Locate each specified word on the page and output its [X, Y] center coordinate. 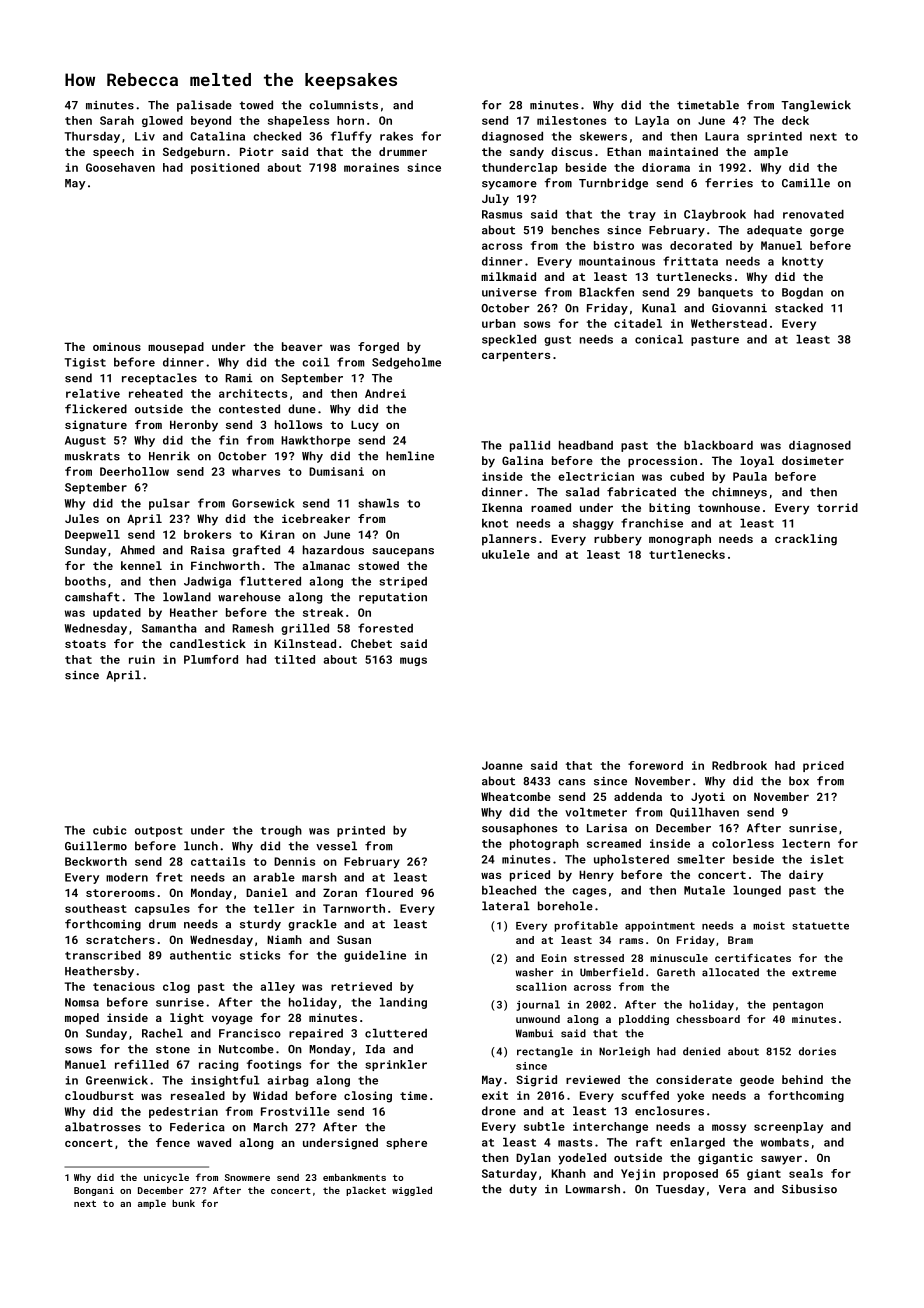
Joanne [502, 765]
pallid [530, 446]
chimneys [739, 493]
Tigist [85, 363]
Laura [722, 136]
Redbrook [739, 765]
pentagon [798, 1006]
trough [281, 831]
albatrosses [103, 1127]
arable [274, 877]
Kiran [277, 534]
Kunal [659, 308]
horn [350, 120]
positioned [225, 168]
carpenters [516, 356]
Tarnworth [354, 908]
